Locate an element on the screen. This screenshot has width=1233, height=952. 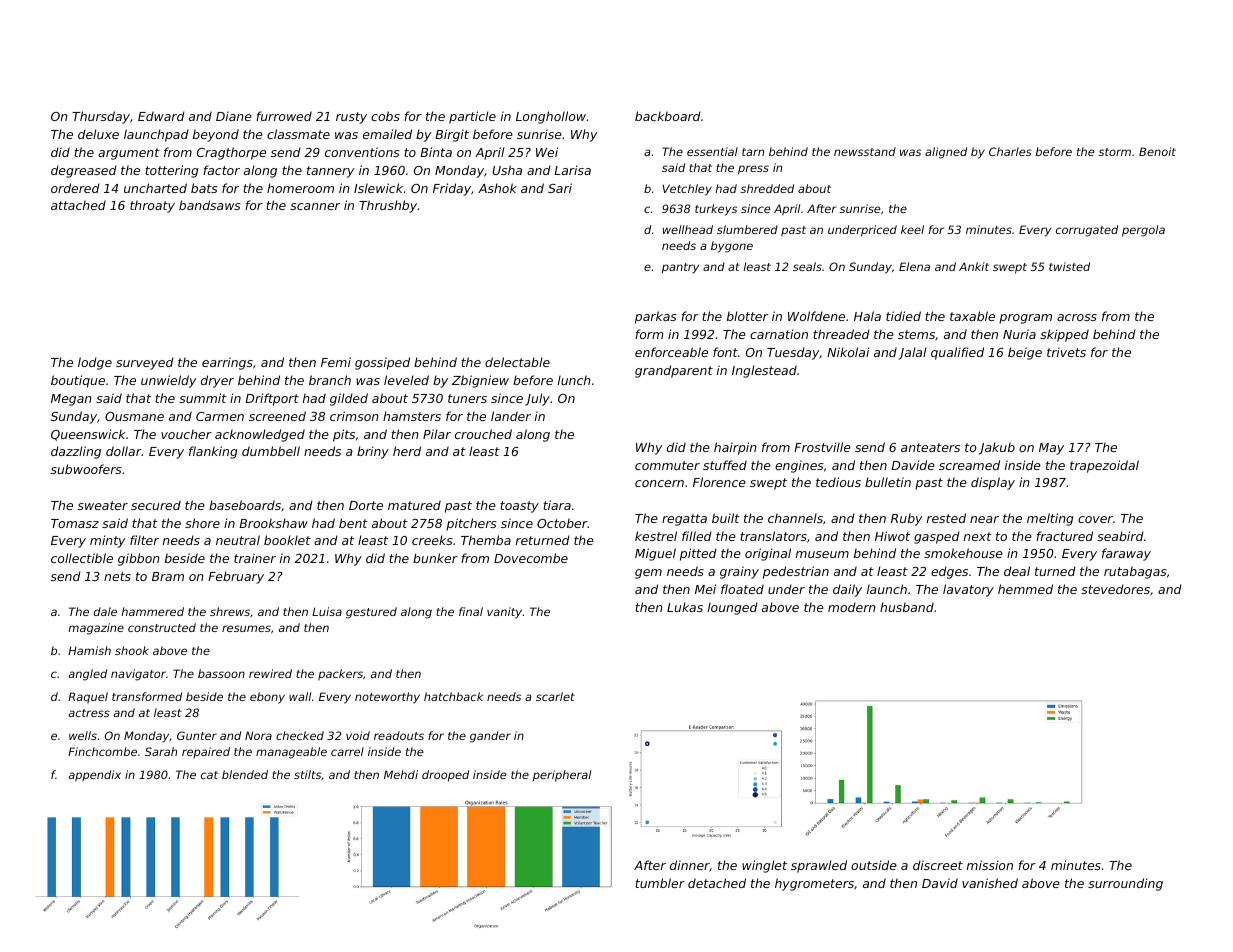
Femi is located at coordinates (336, 362).
